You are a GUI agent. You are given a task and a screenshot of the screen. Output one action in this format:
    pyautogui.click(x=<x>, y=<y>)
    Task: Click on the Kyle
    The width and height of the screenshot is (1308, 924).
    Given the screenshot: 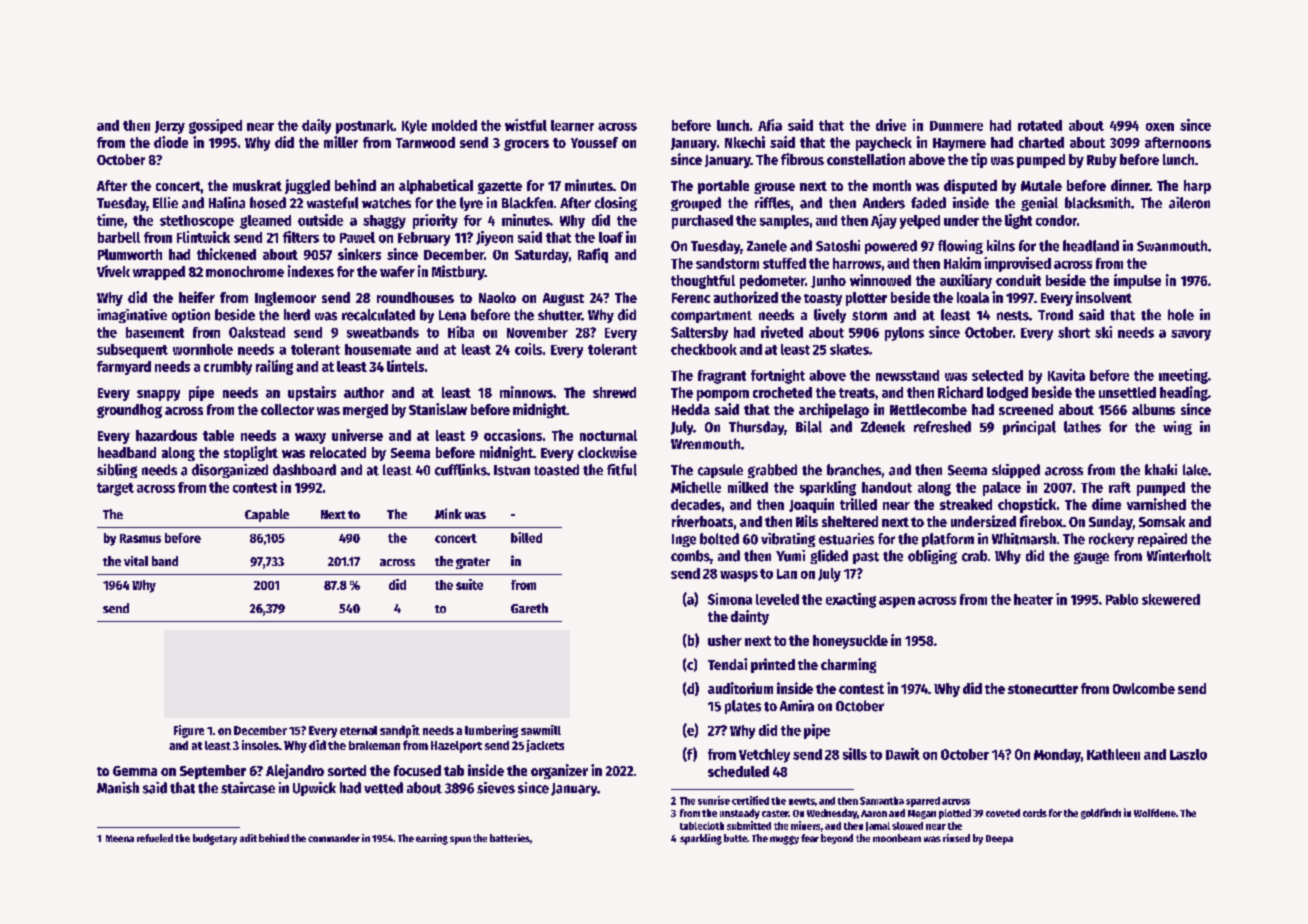 What is the action you would take?
    pyautogui.click(x=414, y=127)
